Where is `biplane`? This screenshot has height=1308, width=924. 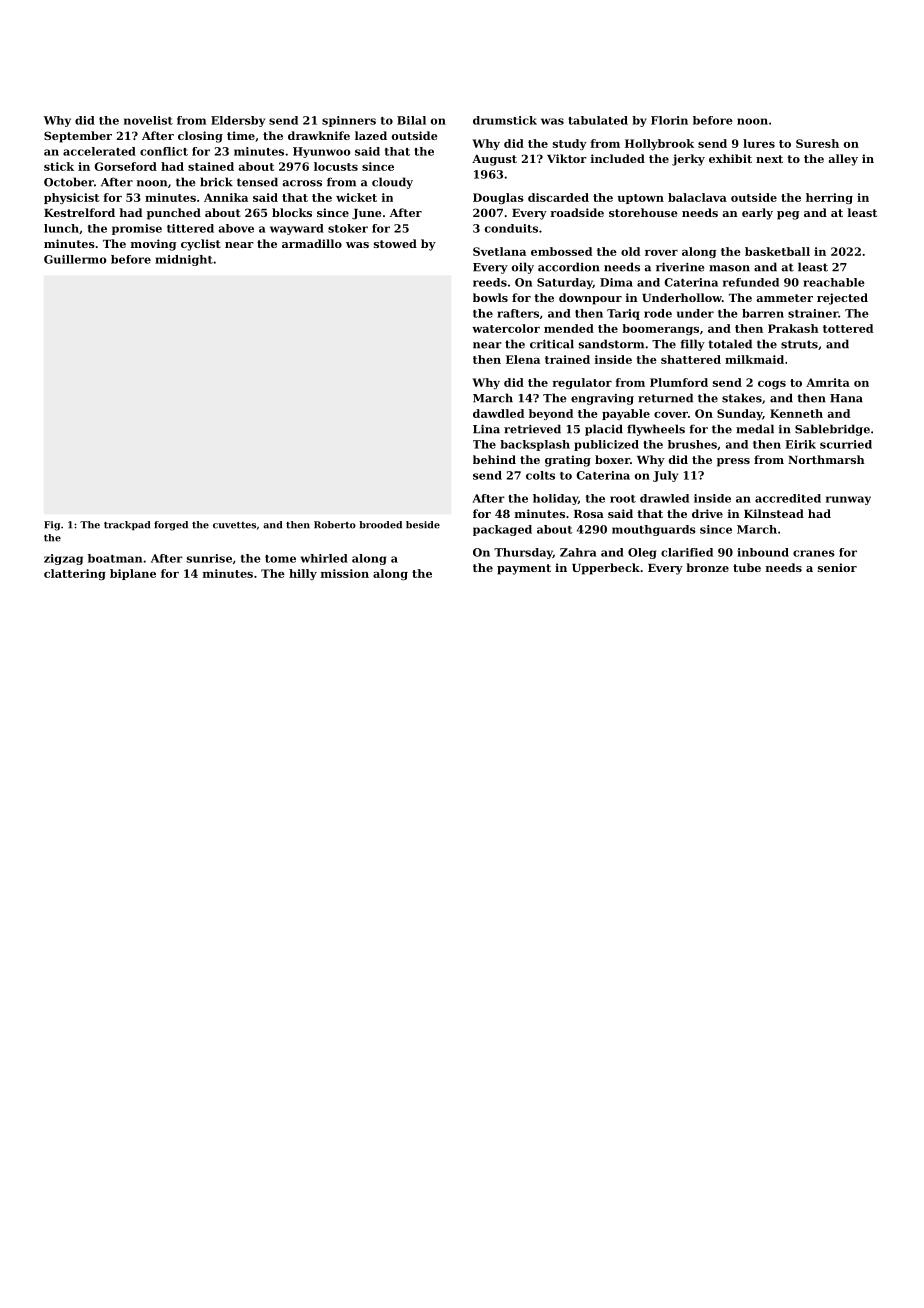 biplane is located at coordinates (133, 574).
